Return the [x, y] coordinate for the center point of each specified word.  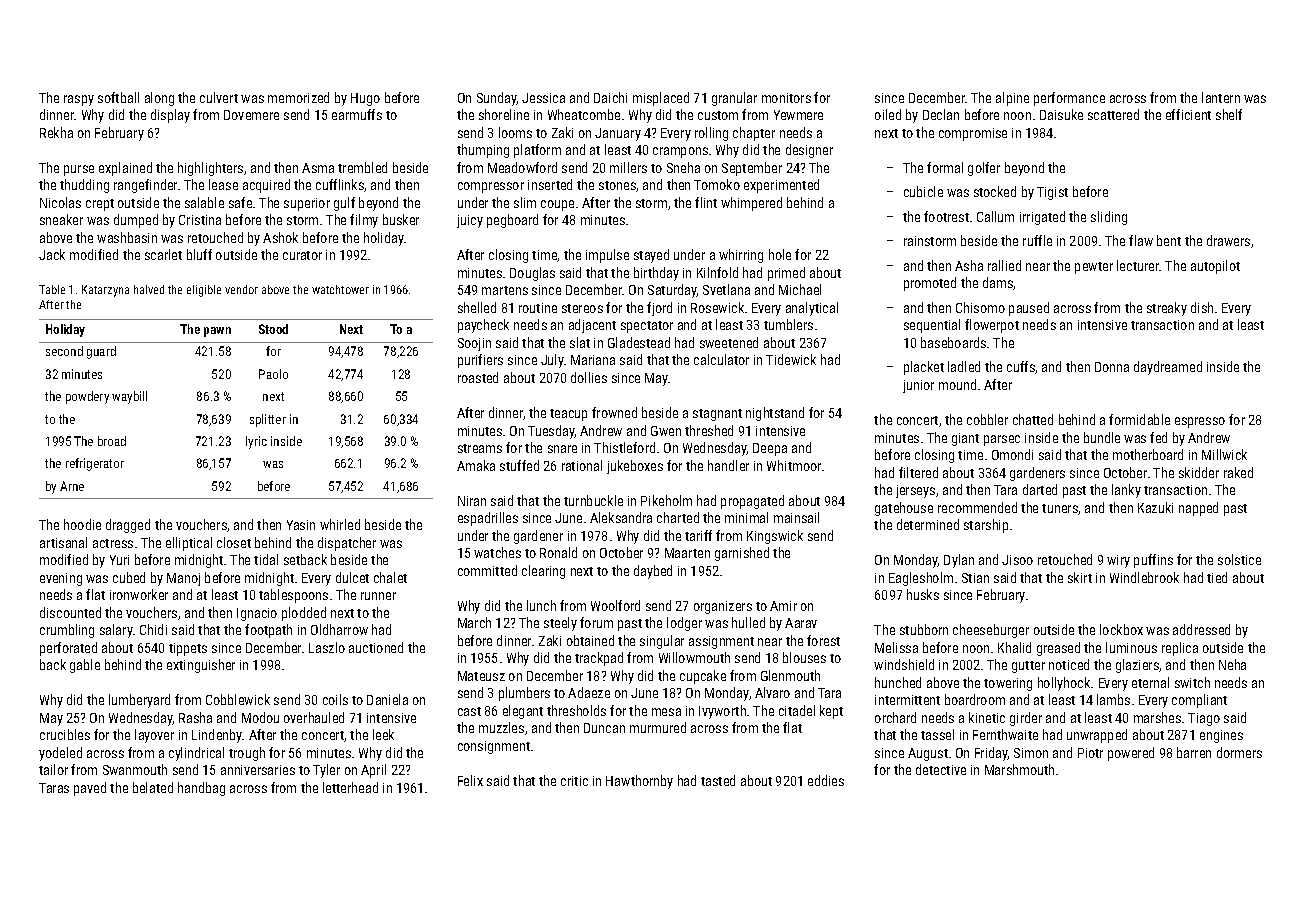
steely [560, 624]
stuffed [519, 465]
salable [204, 202]
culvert [219, 97]
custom [718, 115]
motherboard [1148, 454]
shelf [1229, 114]
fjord [659, 309]
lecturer [1138, 265]
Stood [273, 329]
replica [1180, 649]
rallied [1004, 265]
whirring [741, 256]
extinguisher [201, 666]
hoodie [82, 524]
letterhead [350, 787]
